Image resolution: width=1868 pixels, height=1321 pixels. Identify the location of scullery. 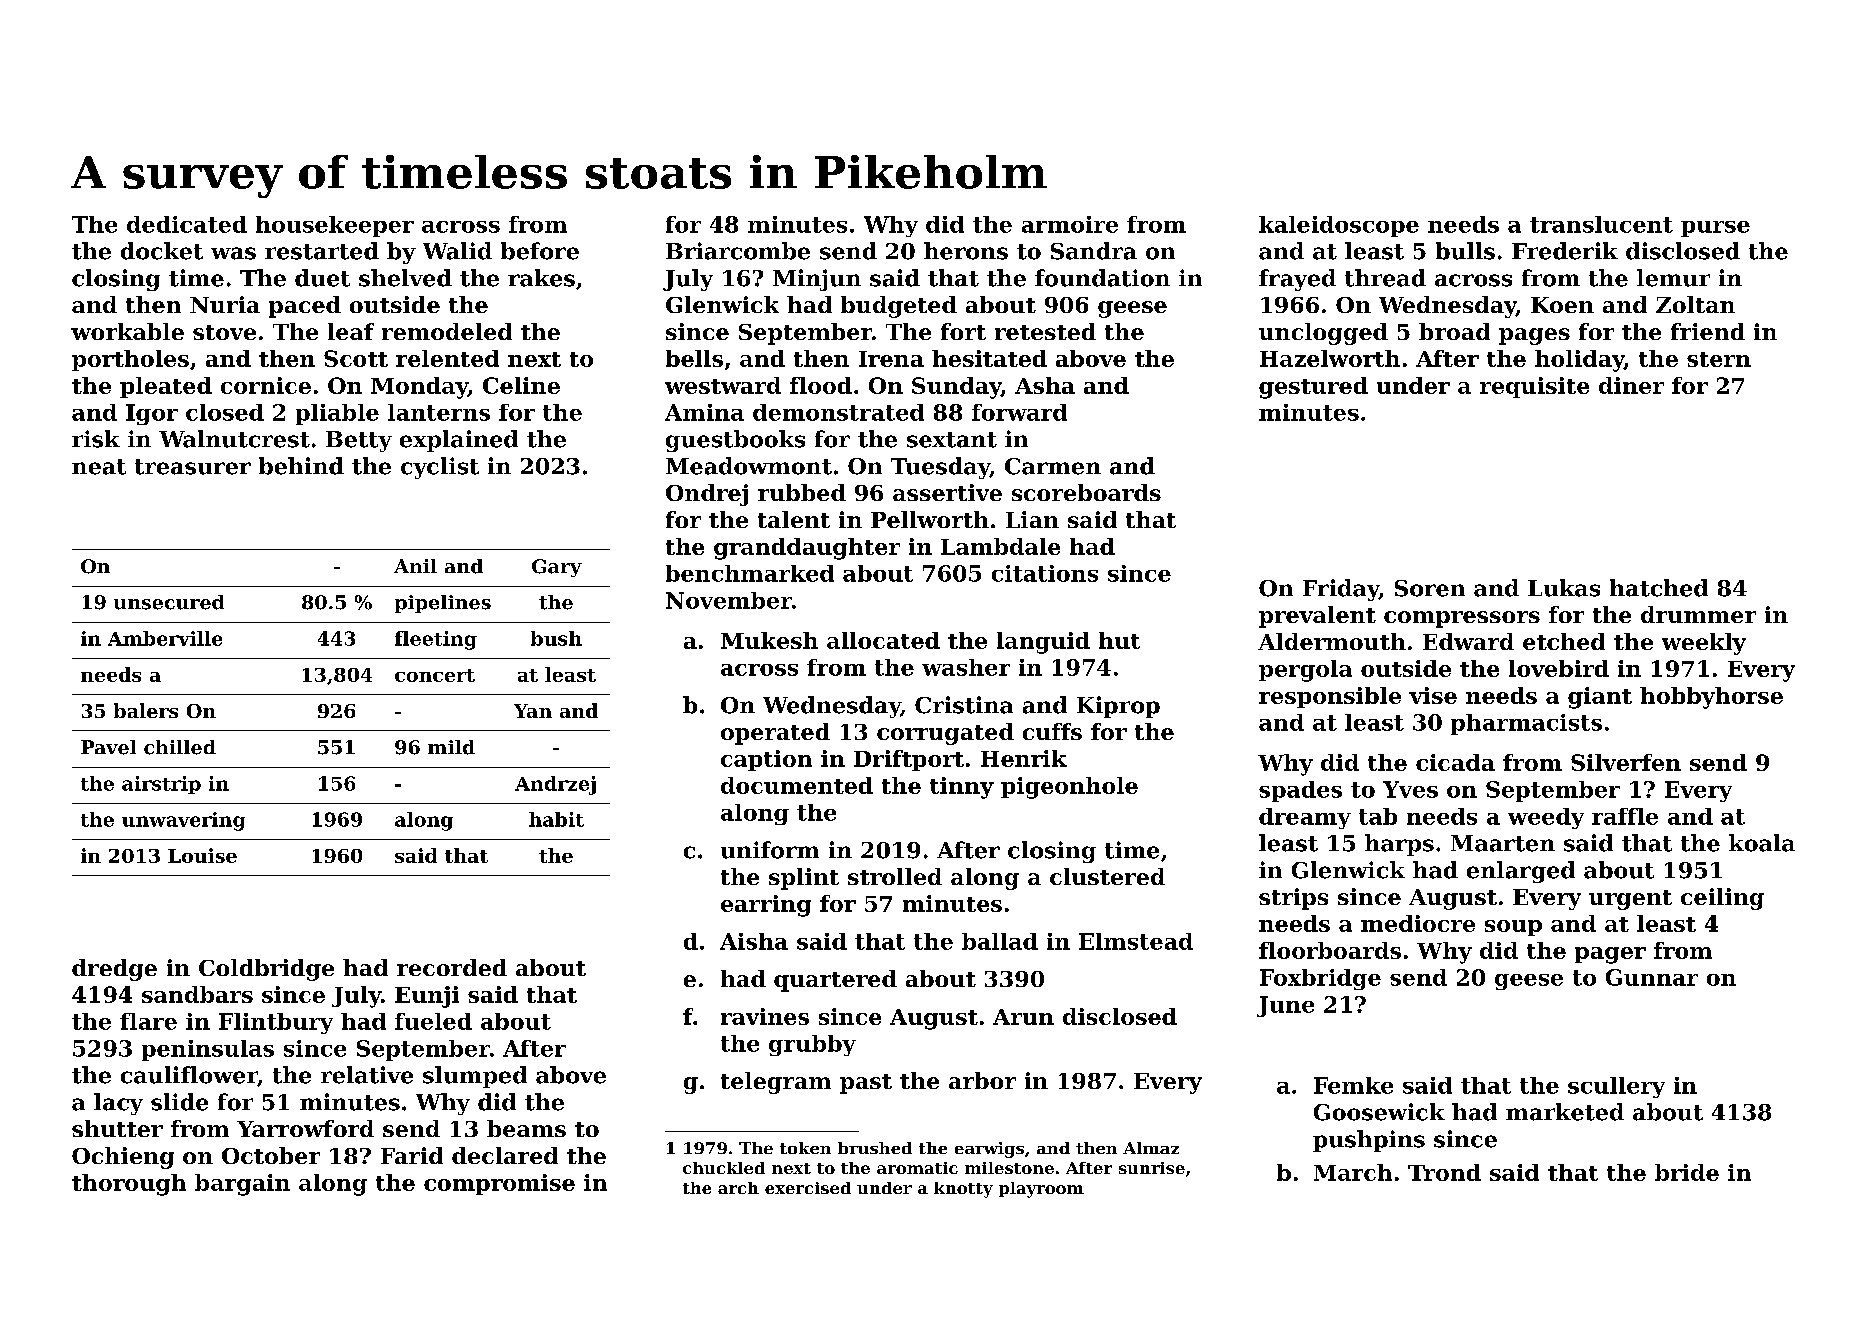
(1616, 1087).
